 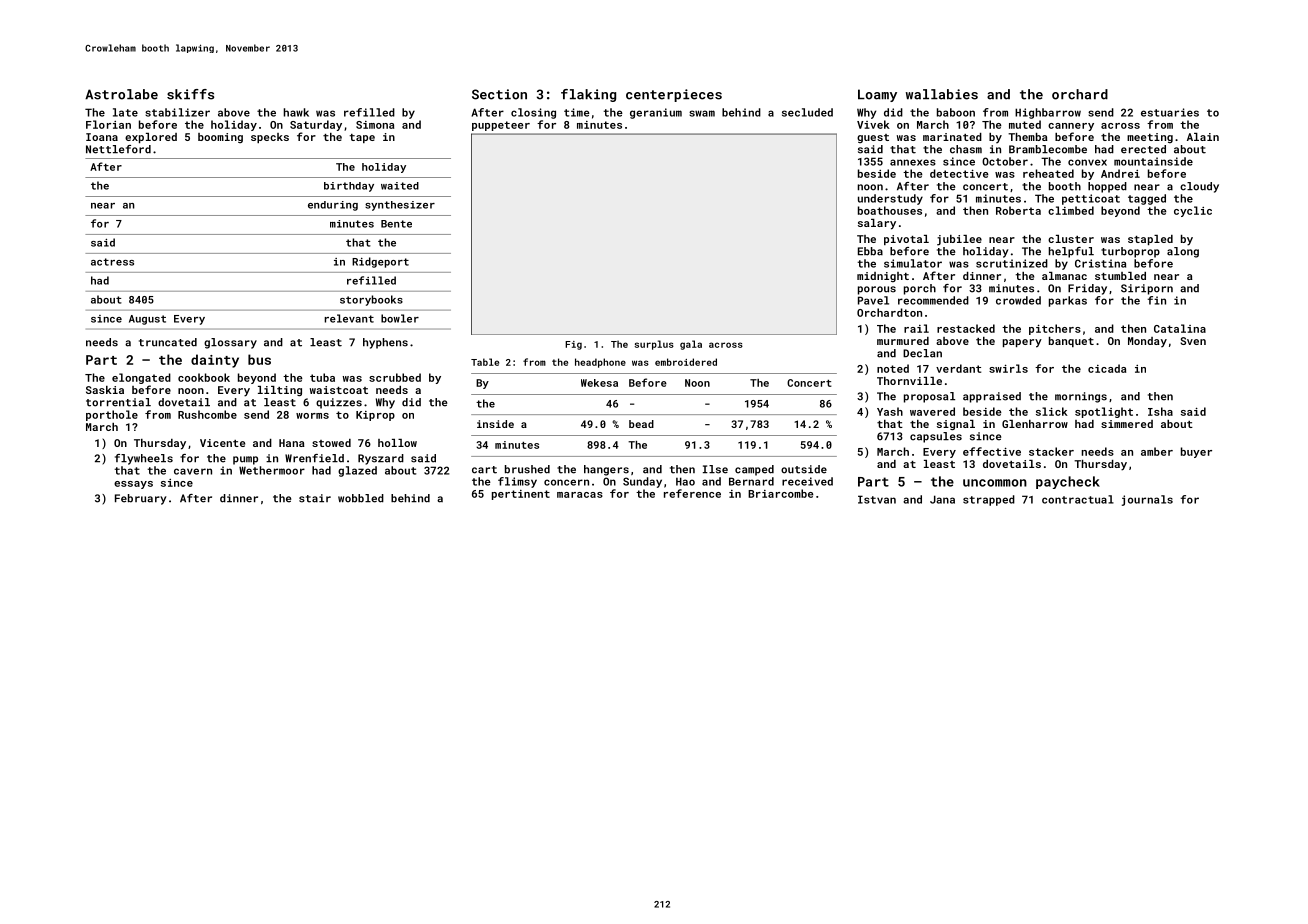 What do you see at coordinates (599, 383) in the screenshot?
I see `Wekesa` at bounding box center [599, 383].
